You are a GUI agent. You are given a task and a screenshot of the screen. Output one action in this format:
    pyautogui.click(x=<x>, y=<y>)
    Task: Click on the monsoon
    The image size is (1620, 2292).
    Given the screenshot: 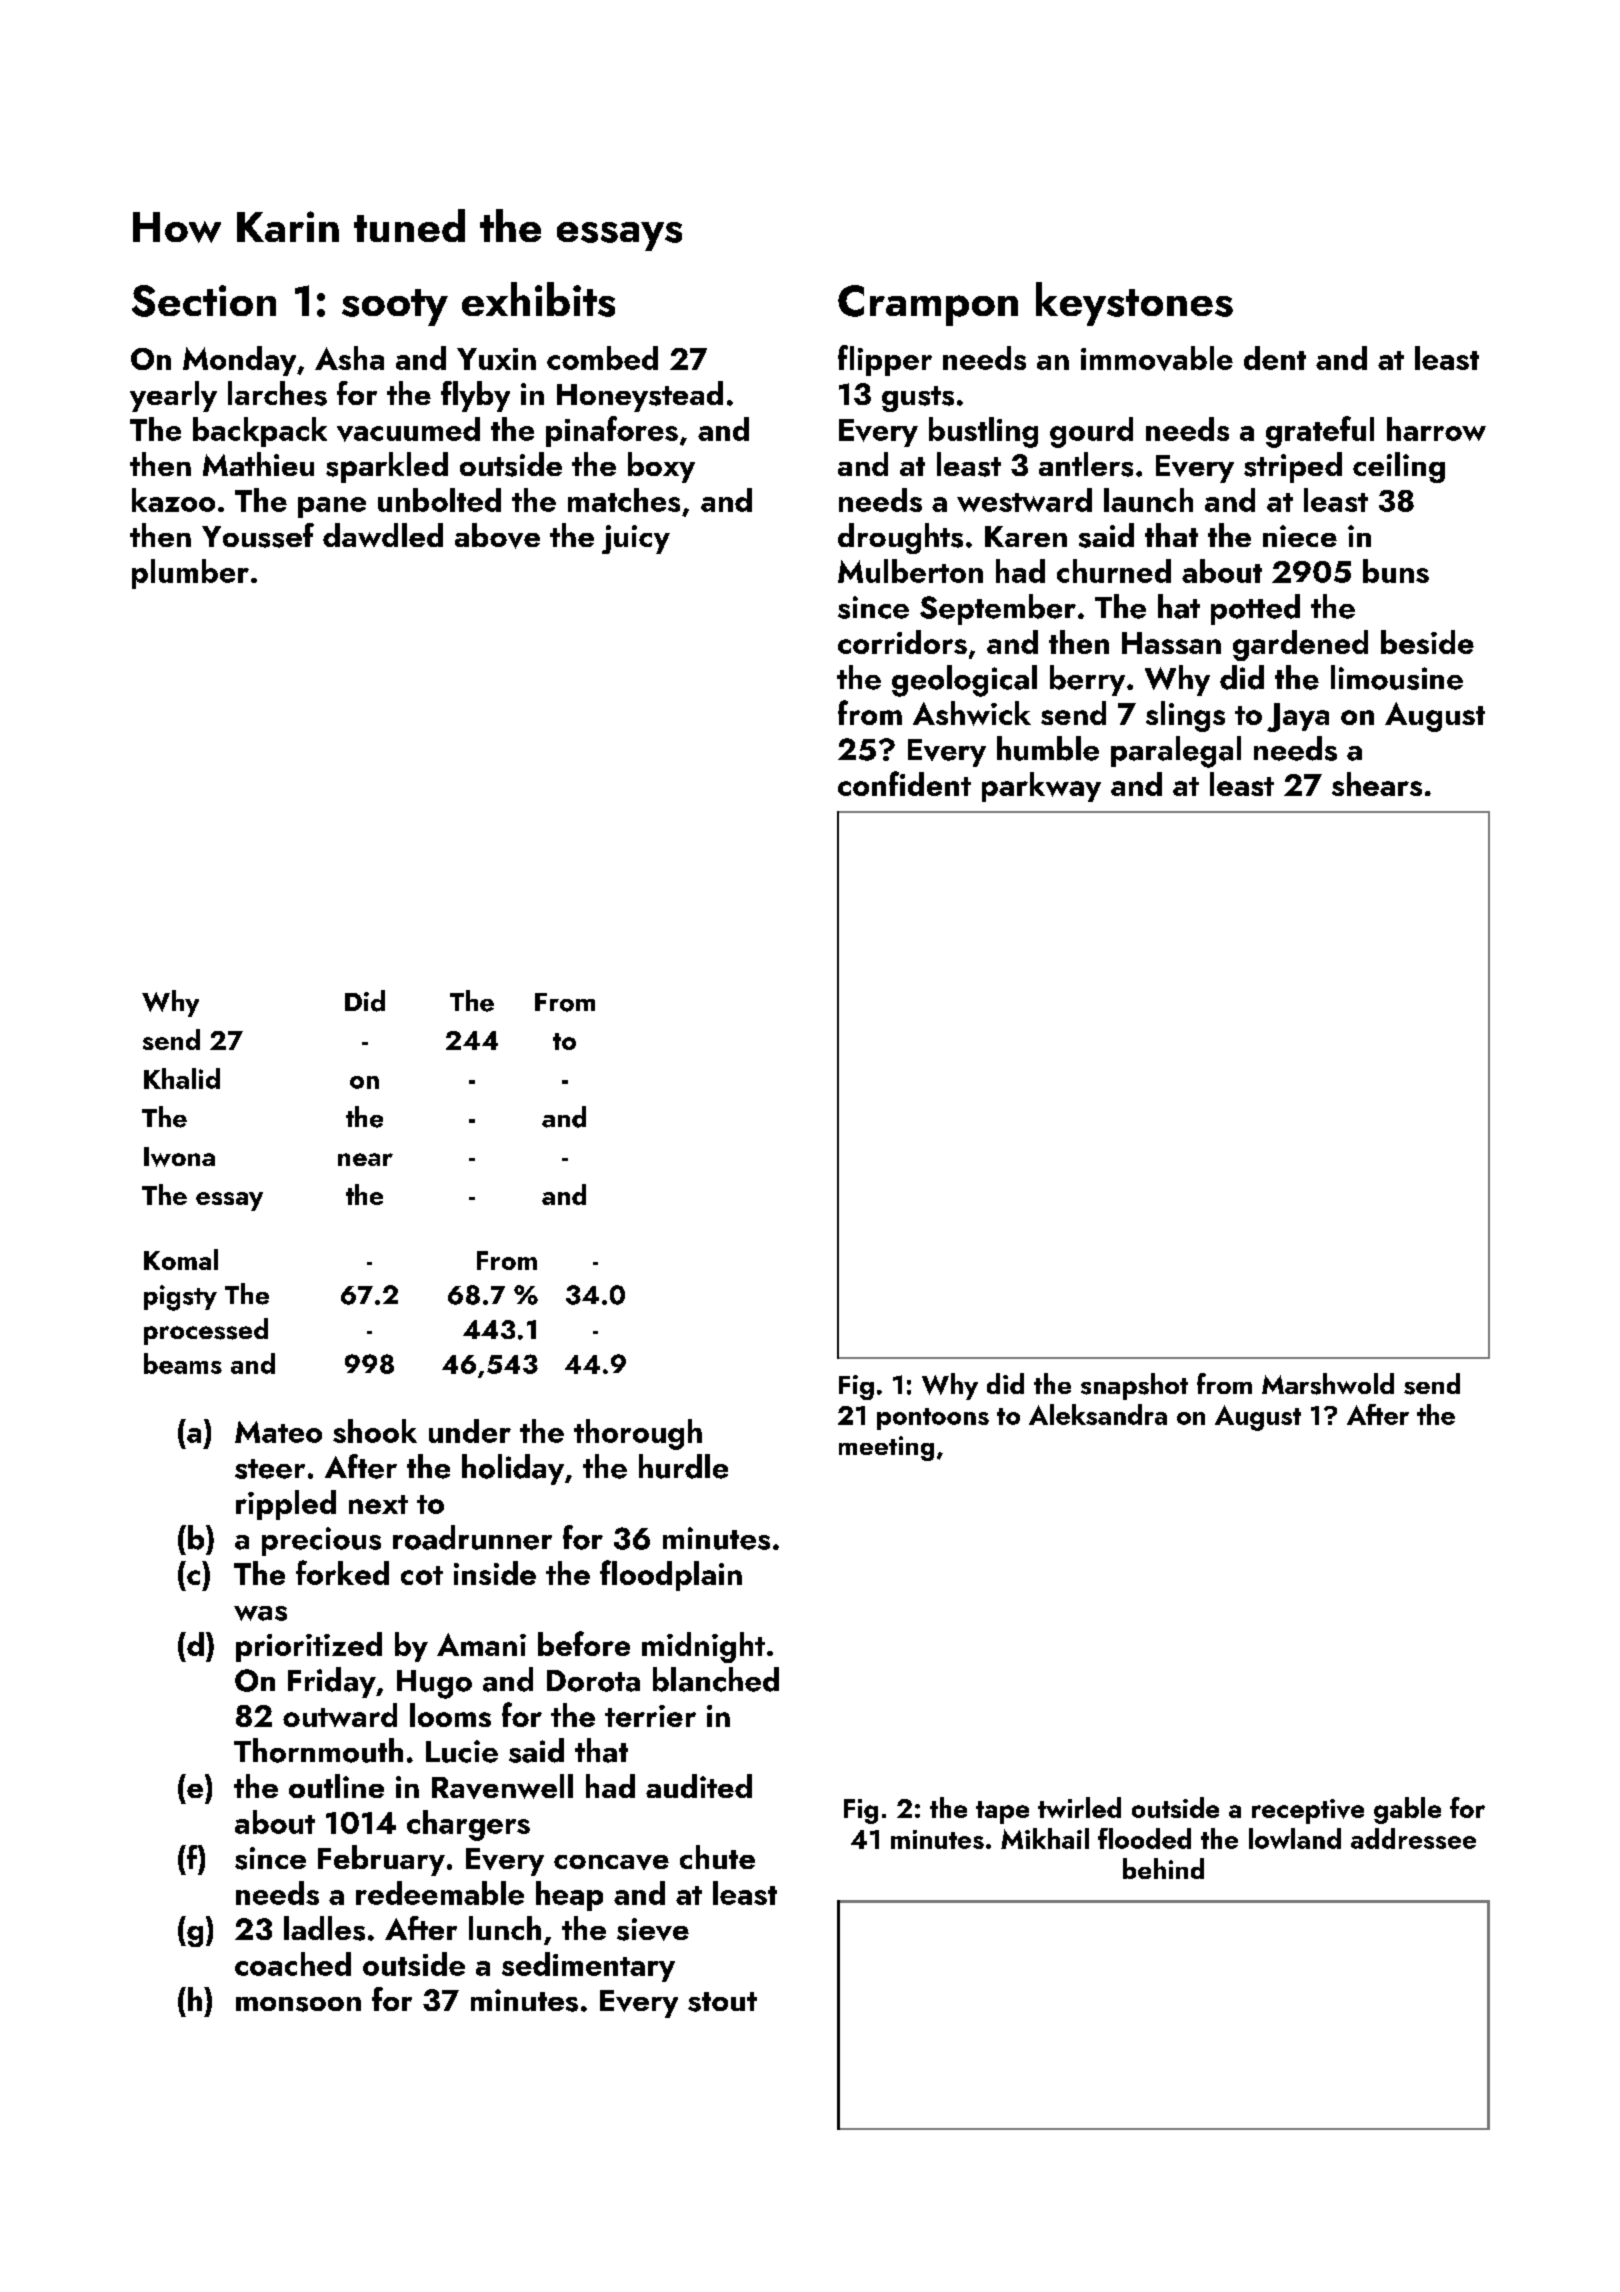 What is the action you would take?
    pyautogui.click(x=298, y=2004)
